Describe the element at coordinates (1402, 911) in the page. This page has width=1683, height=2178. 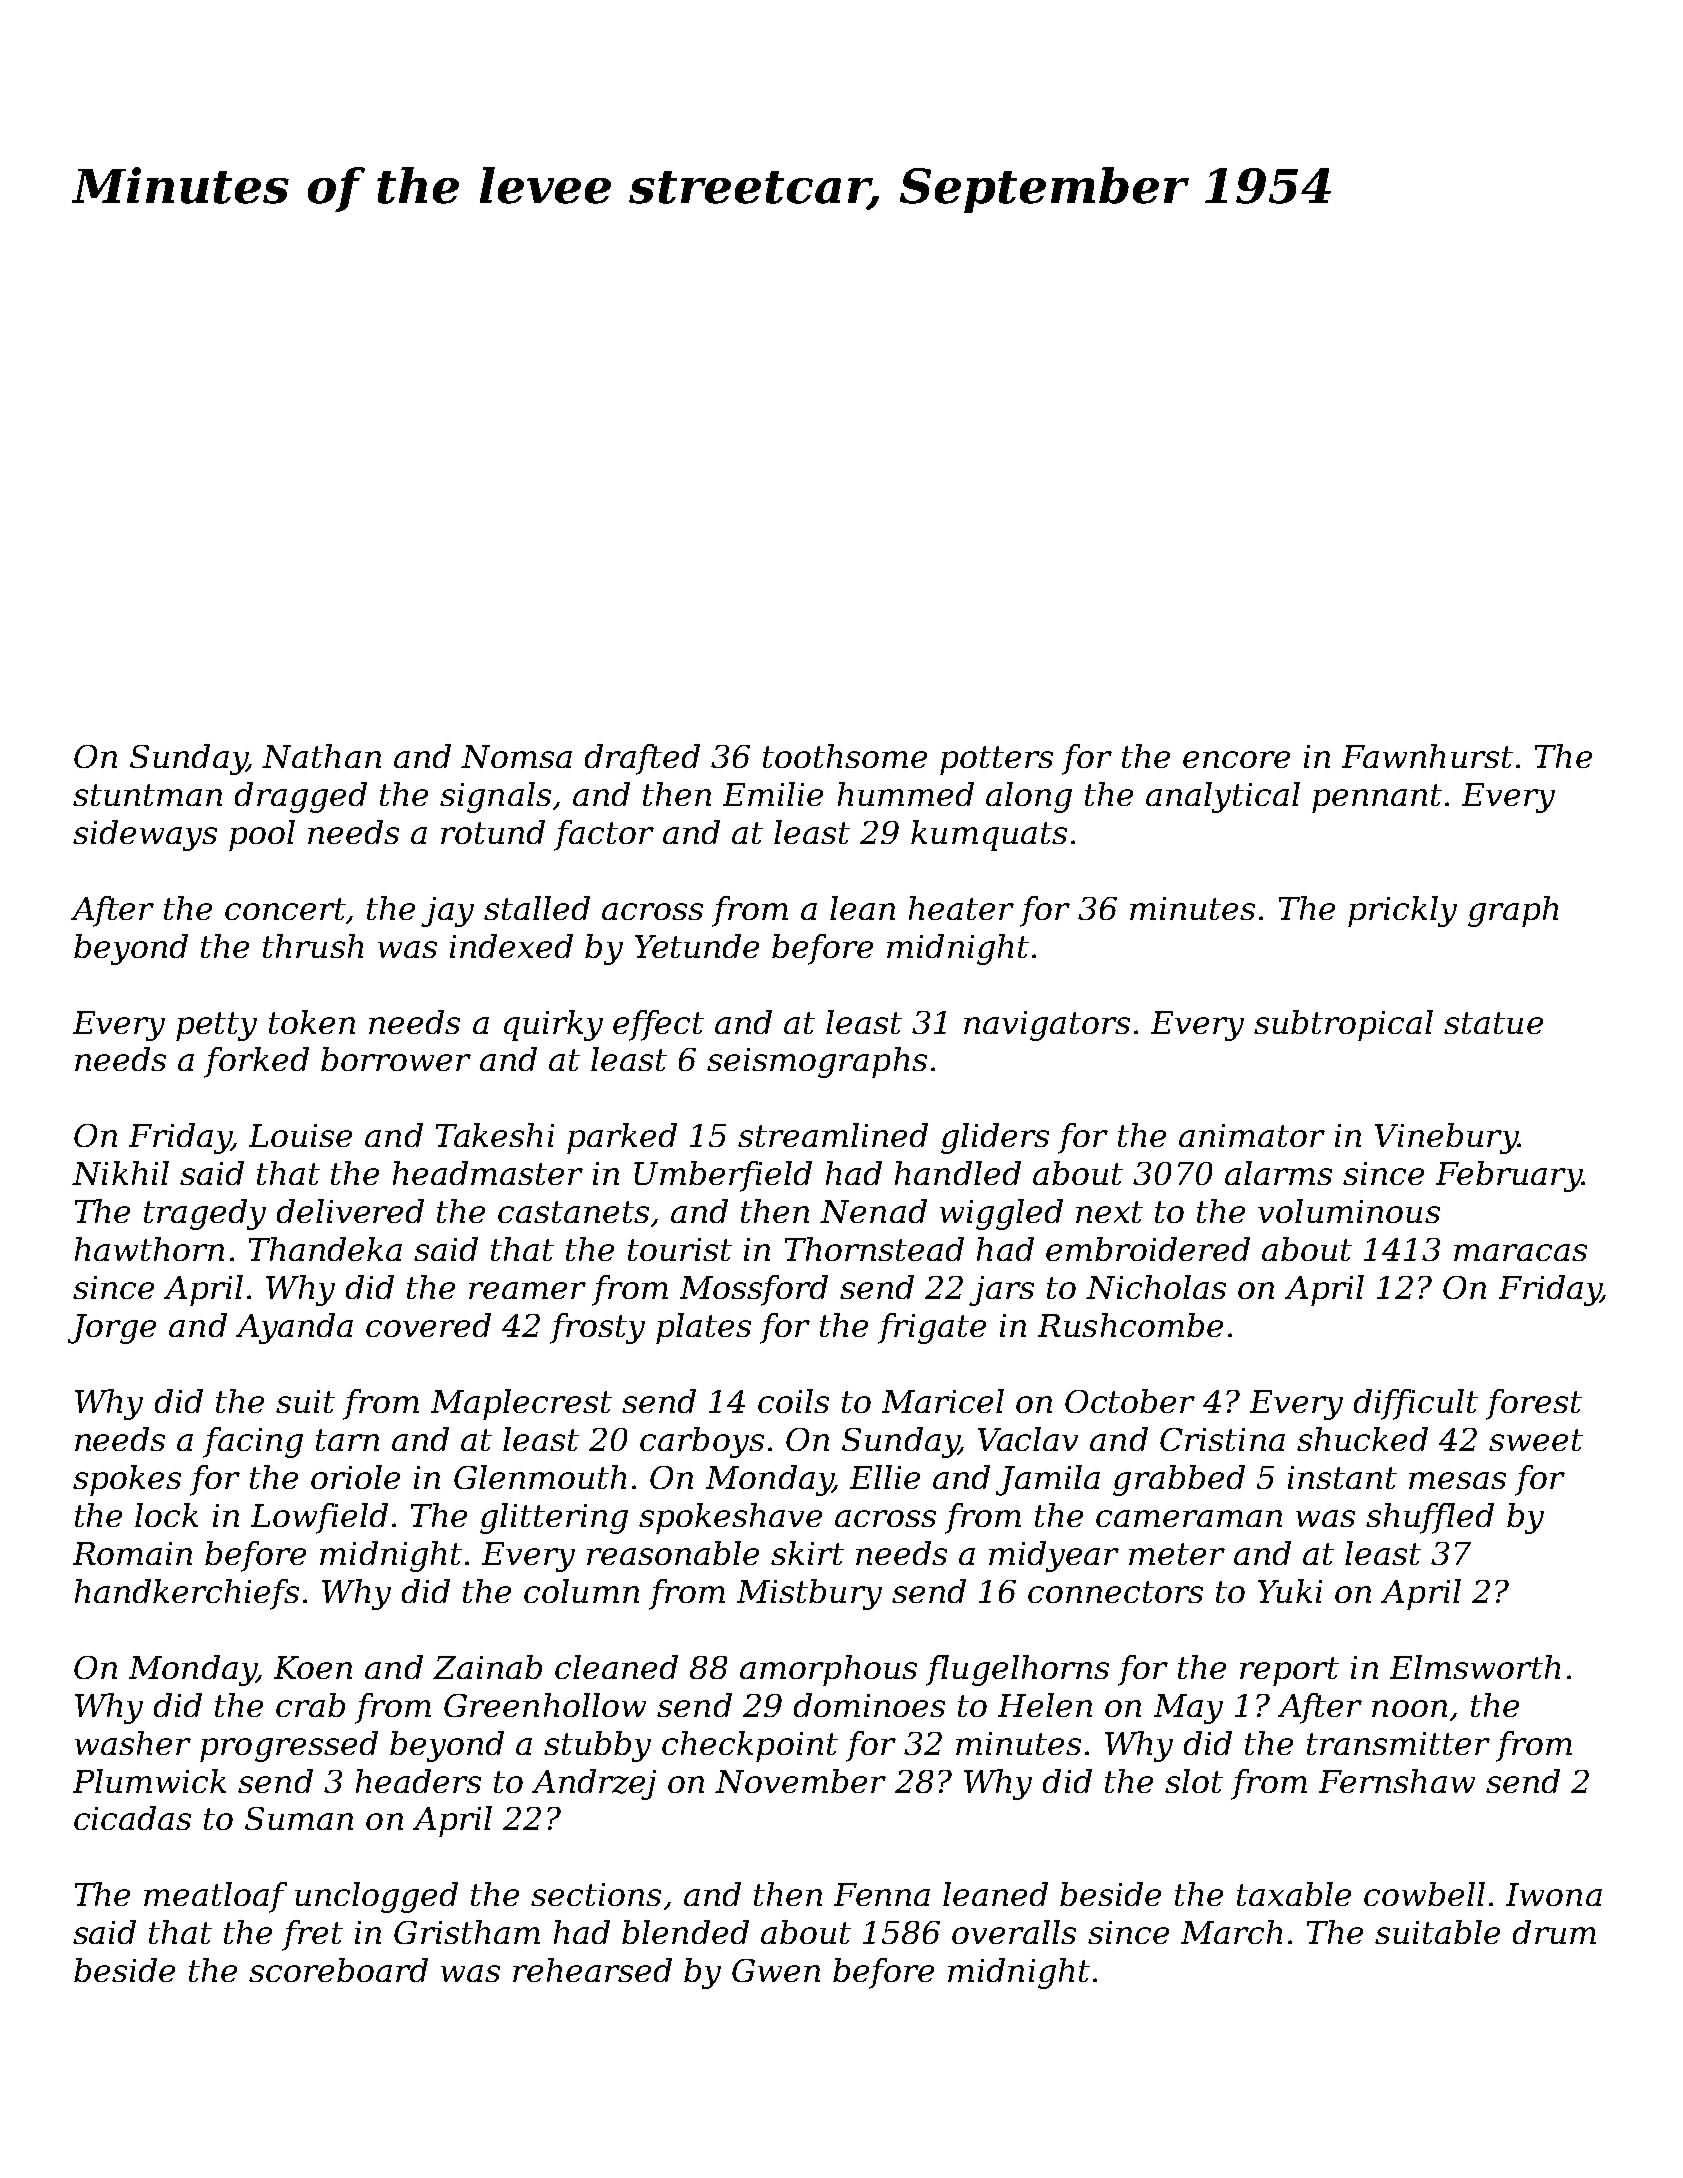
I see `prickly` at that location.
